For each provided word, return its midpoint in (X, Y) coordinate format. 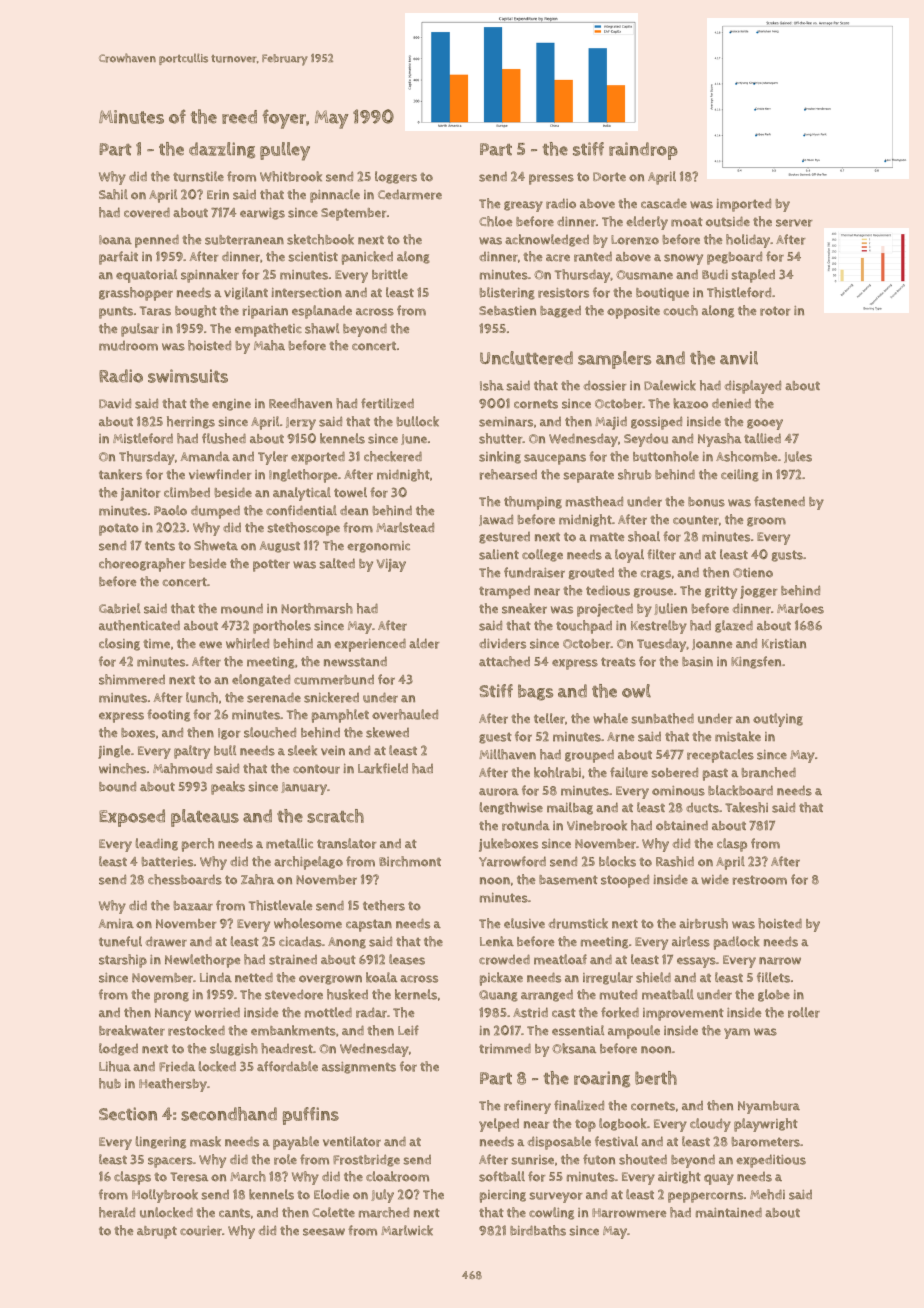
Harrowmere (629, 1213)
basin (697, 662)
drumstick (578, 923)
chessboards (185, 879)
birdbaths (538, 1230)
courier (201, 1231)
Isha (492, 385)
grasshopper (136, 294)
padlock (737, 943)
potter (271, 565)
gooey (765, 424)
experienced (370, 645)
